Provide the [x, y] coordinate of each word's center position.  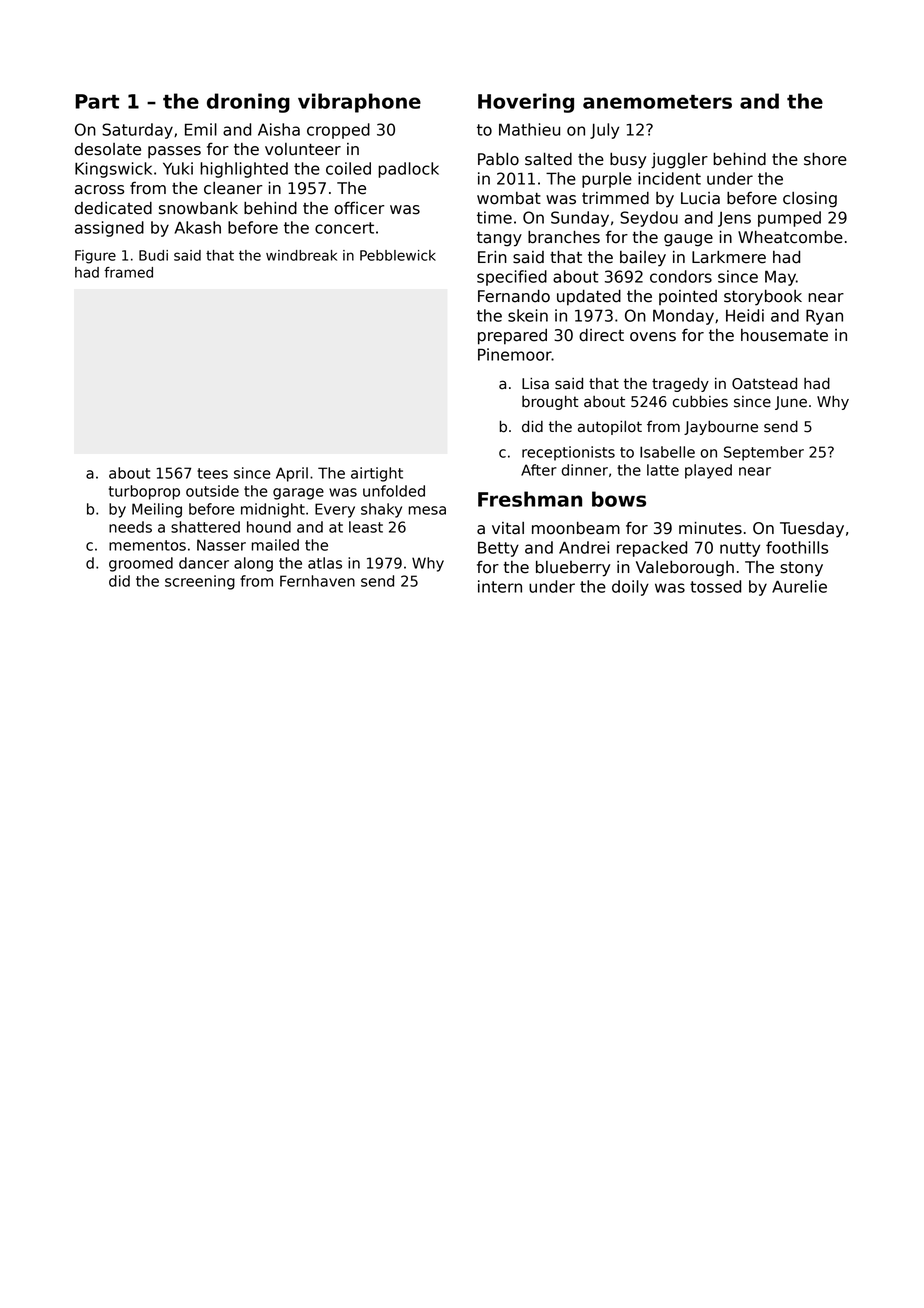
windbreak [301, 255]
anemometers [657, 102]
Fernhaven [317, 581]
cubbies [700, 401]
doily [630, 588]
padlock [408, 170]
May [780, 278]
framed [128, 272]
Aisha [279, 129]
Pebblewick [398, 255]
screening [200, 582]
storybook [763, 298]
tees [212, 473]
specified [512, 278]
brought [550, 402]
